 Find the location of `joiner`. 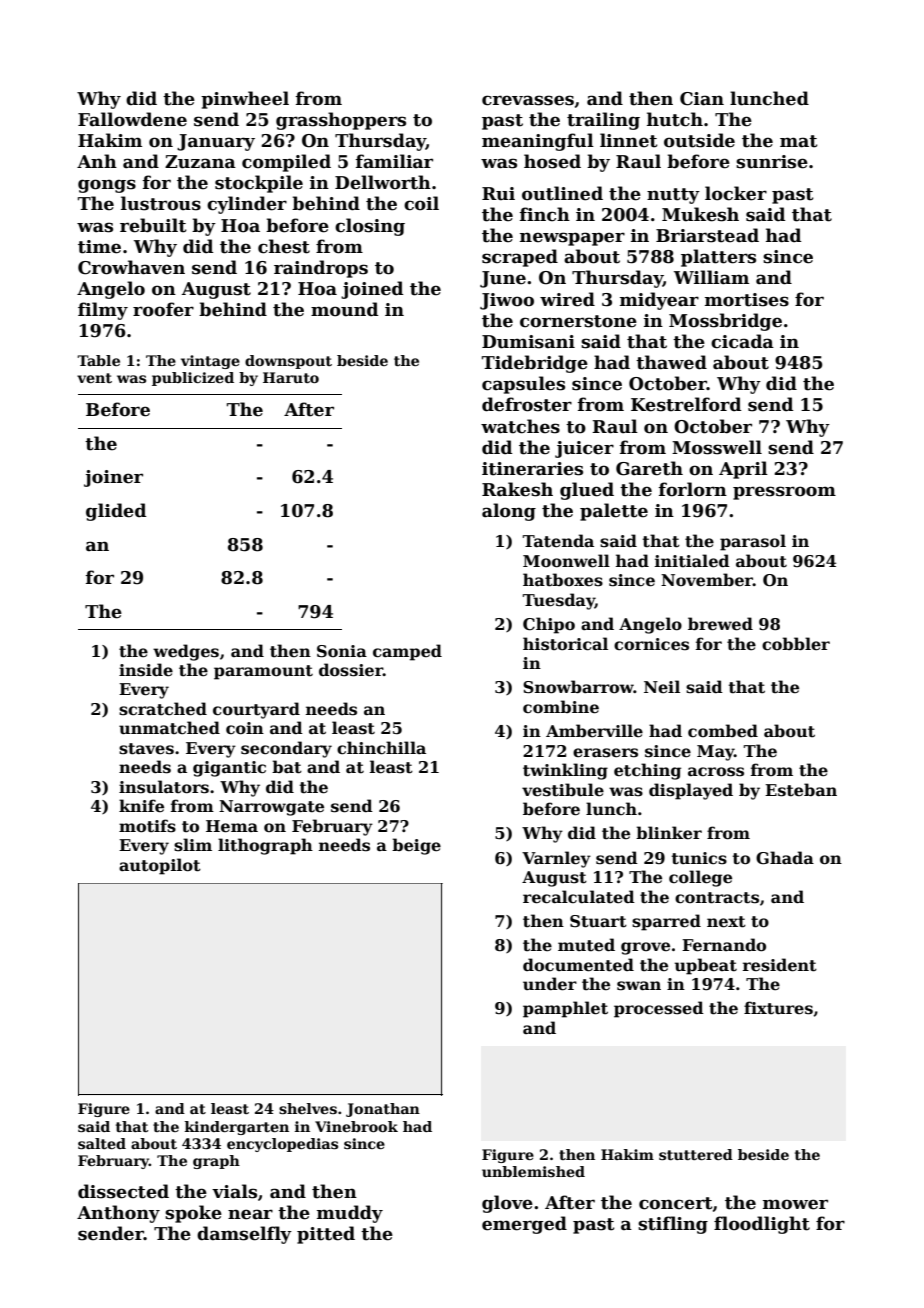

joiner is located at coordinates (113, 478).
